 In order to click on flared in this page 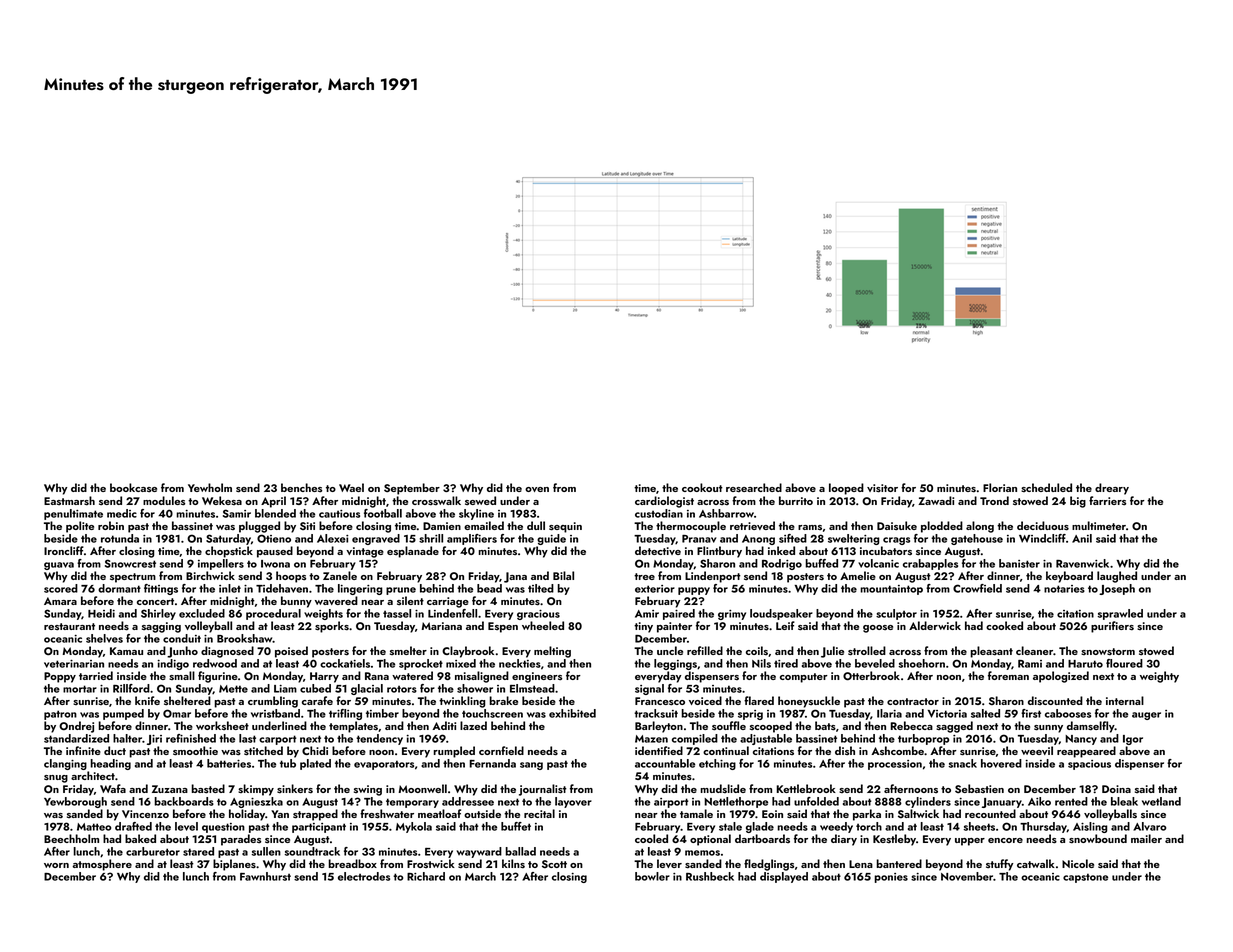, I will do `click(759, 700)`.
